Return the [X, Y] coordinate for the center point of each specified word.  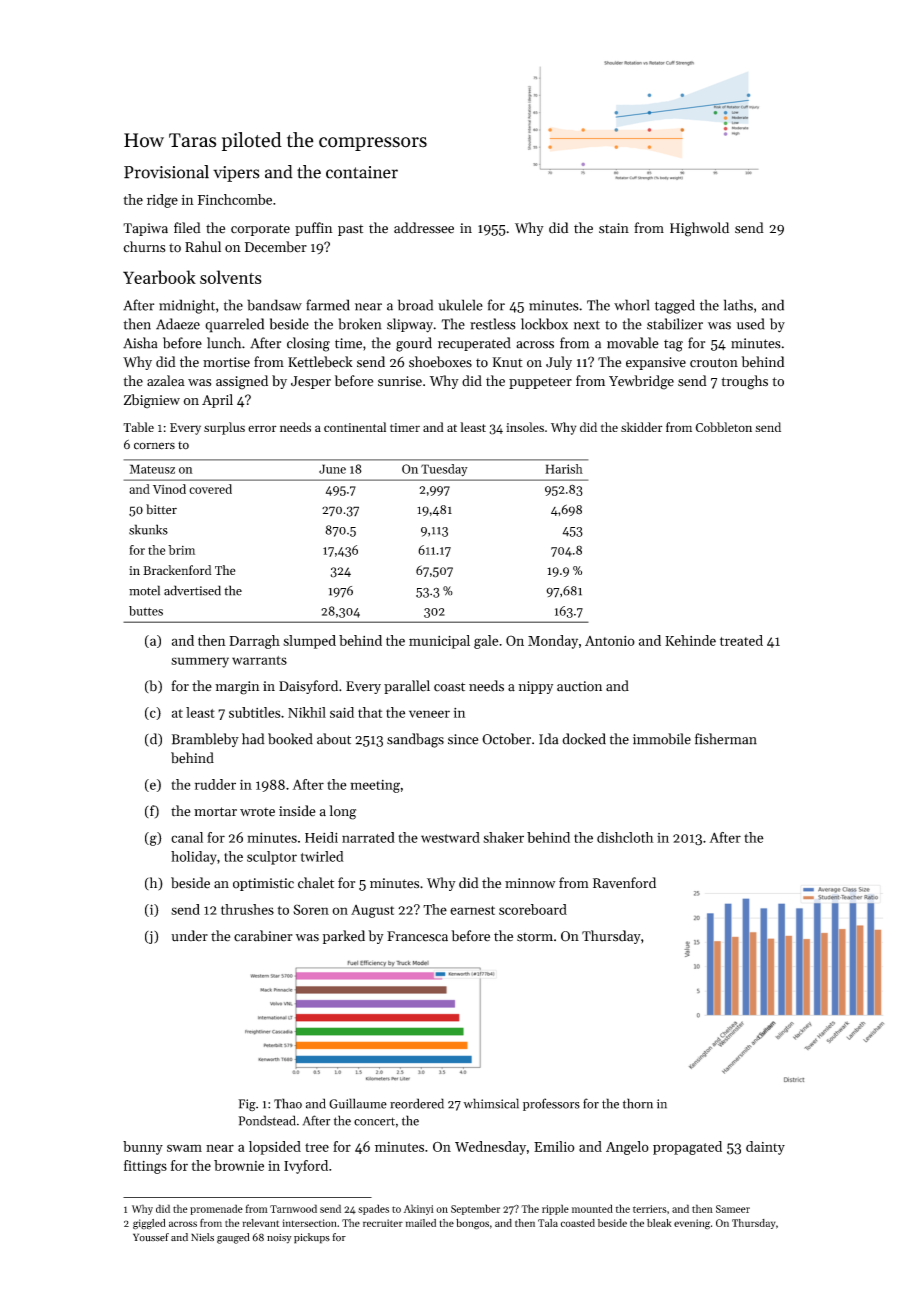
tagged [675, 306]
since [463, 739]
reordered [417, 1103]
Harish [564, 469]
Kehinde [690, 640]
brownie [239, 1165]
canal [187, 837]
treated [741, 640]
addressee [424, 228]
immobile [662, 739]
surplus [224, 428]
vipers [236, 174]
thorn [638, 1103]
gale [486, 642]
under [189, 936]
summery [200, 662]
